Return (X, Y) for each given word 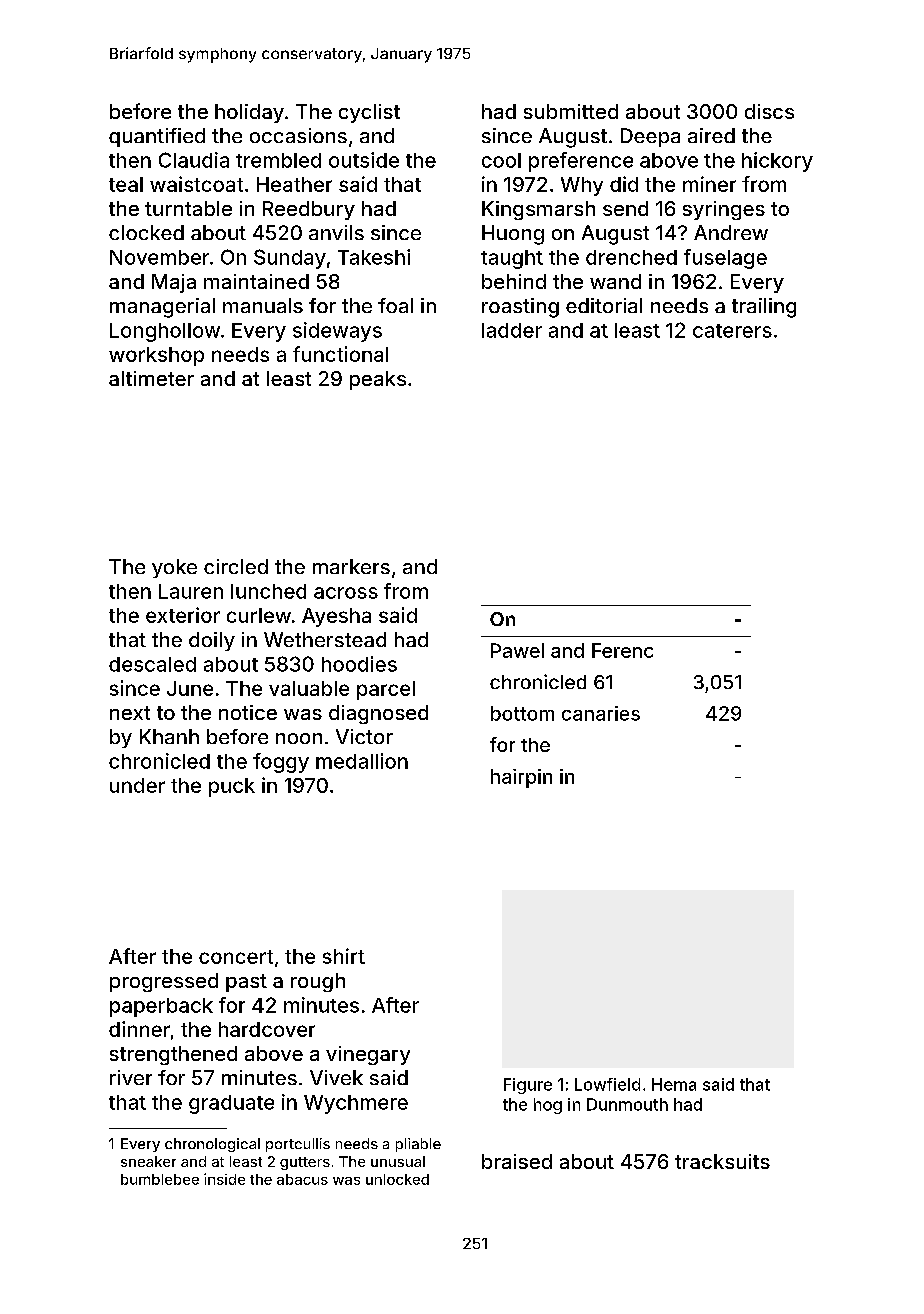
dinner (139, 1029)
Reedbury (309, 210)
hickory (777, 162)
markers (351, 566)
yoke (174, 568)
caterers (732, 331)
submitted (571, 111)
